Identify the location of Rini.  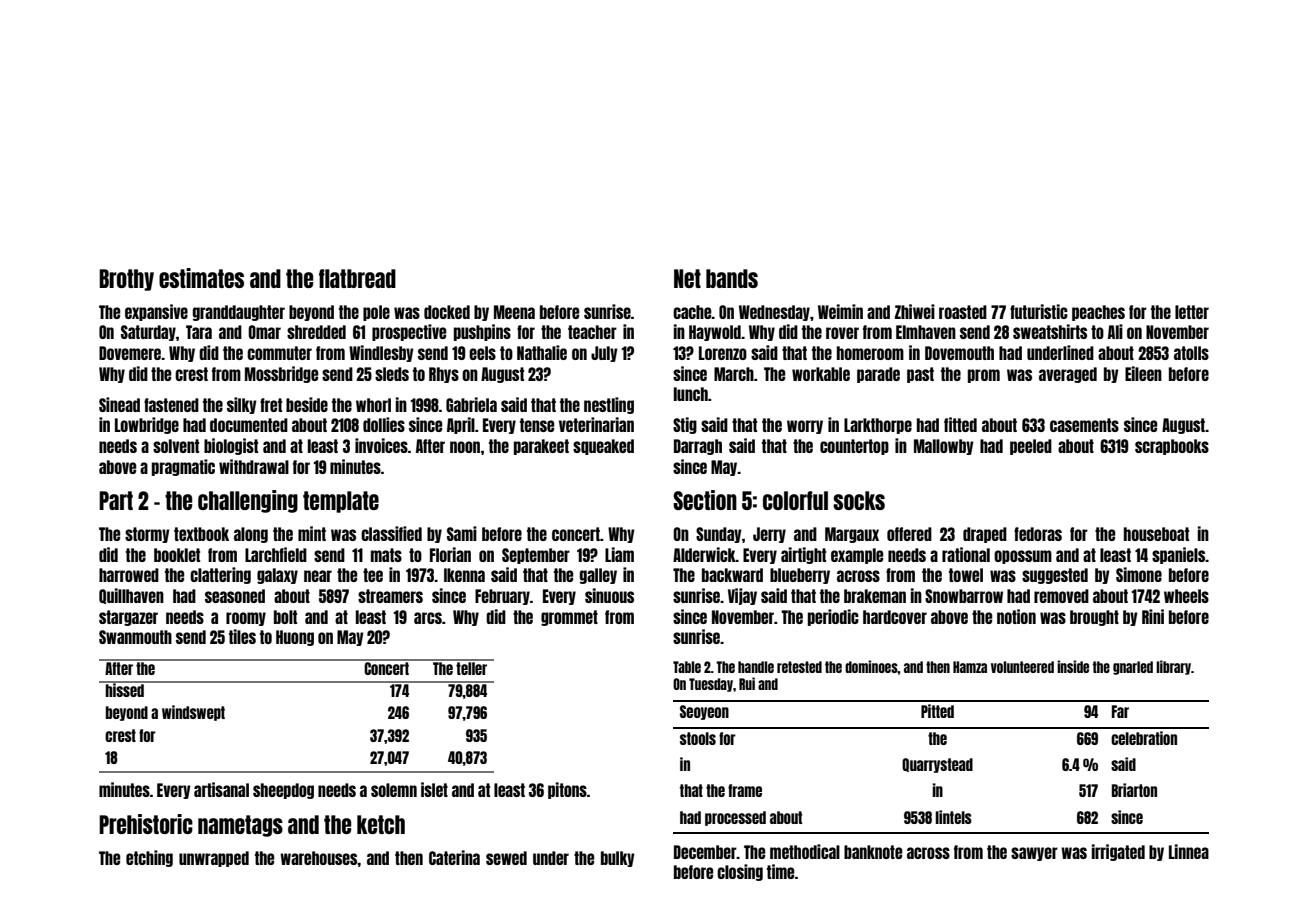
(1153, 616).
